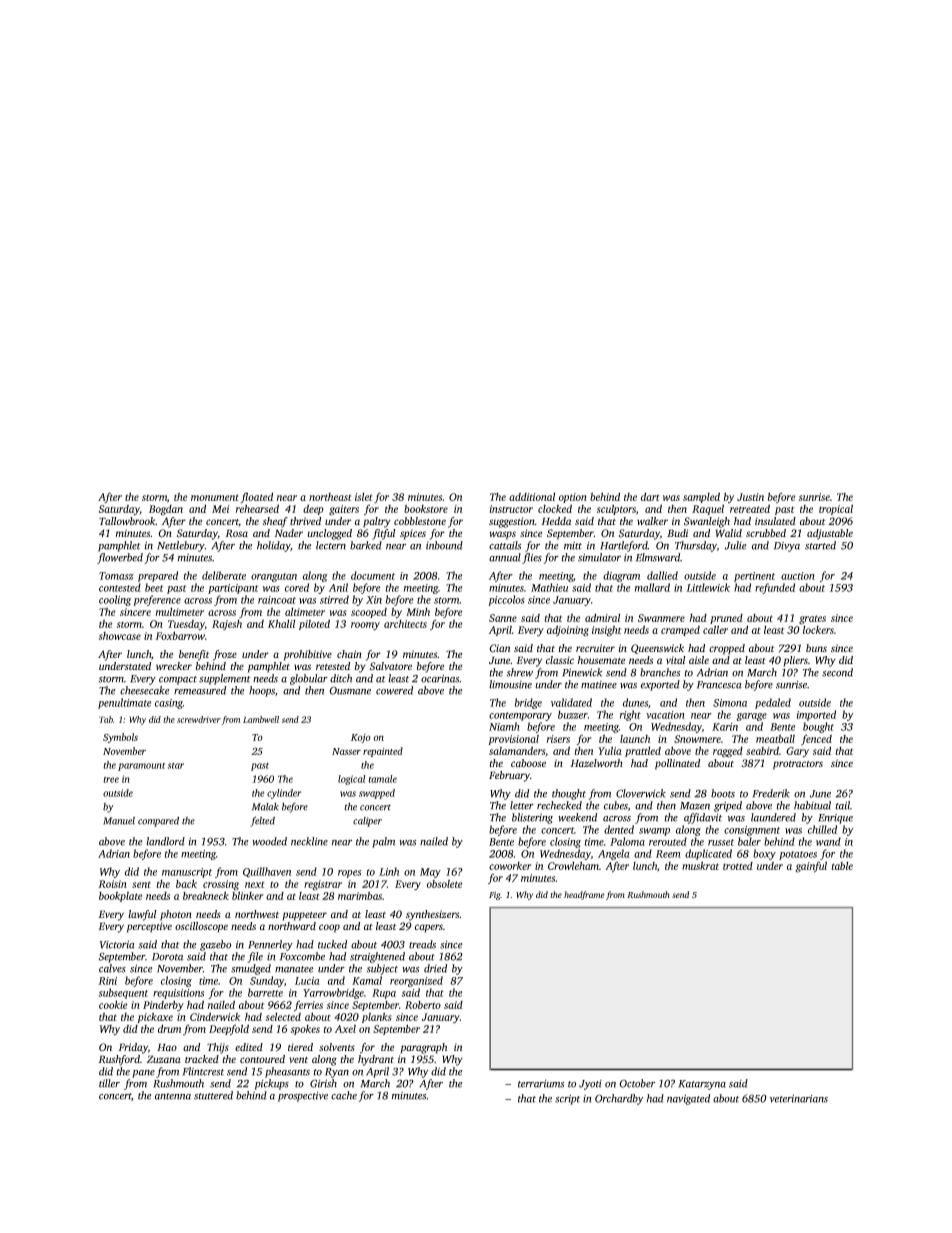 The height and width of the screenshot is (1233, 952). I want to click on cache, so click(344, 1095).
